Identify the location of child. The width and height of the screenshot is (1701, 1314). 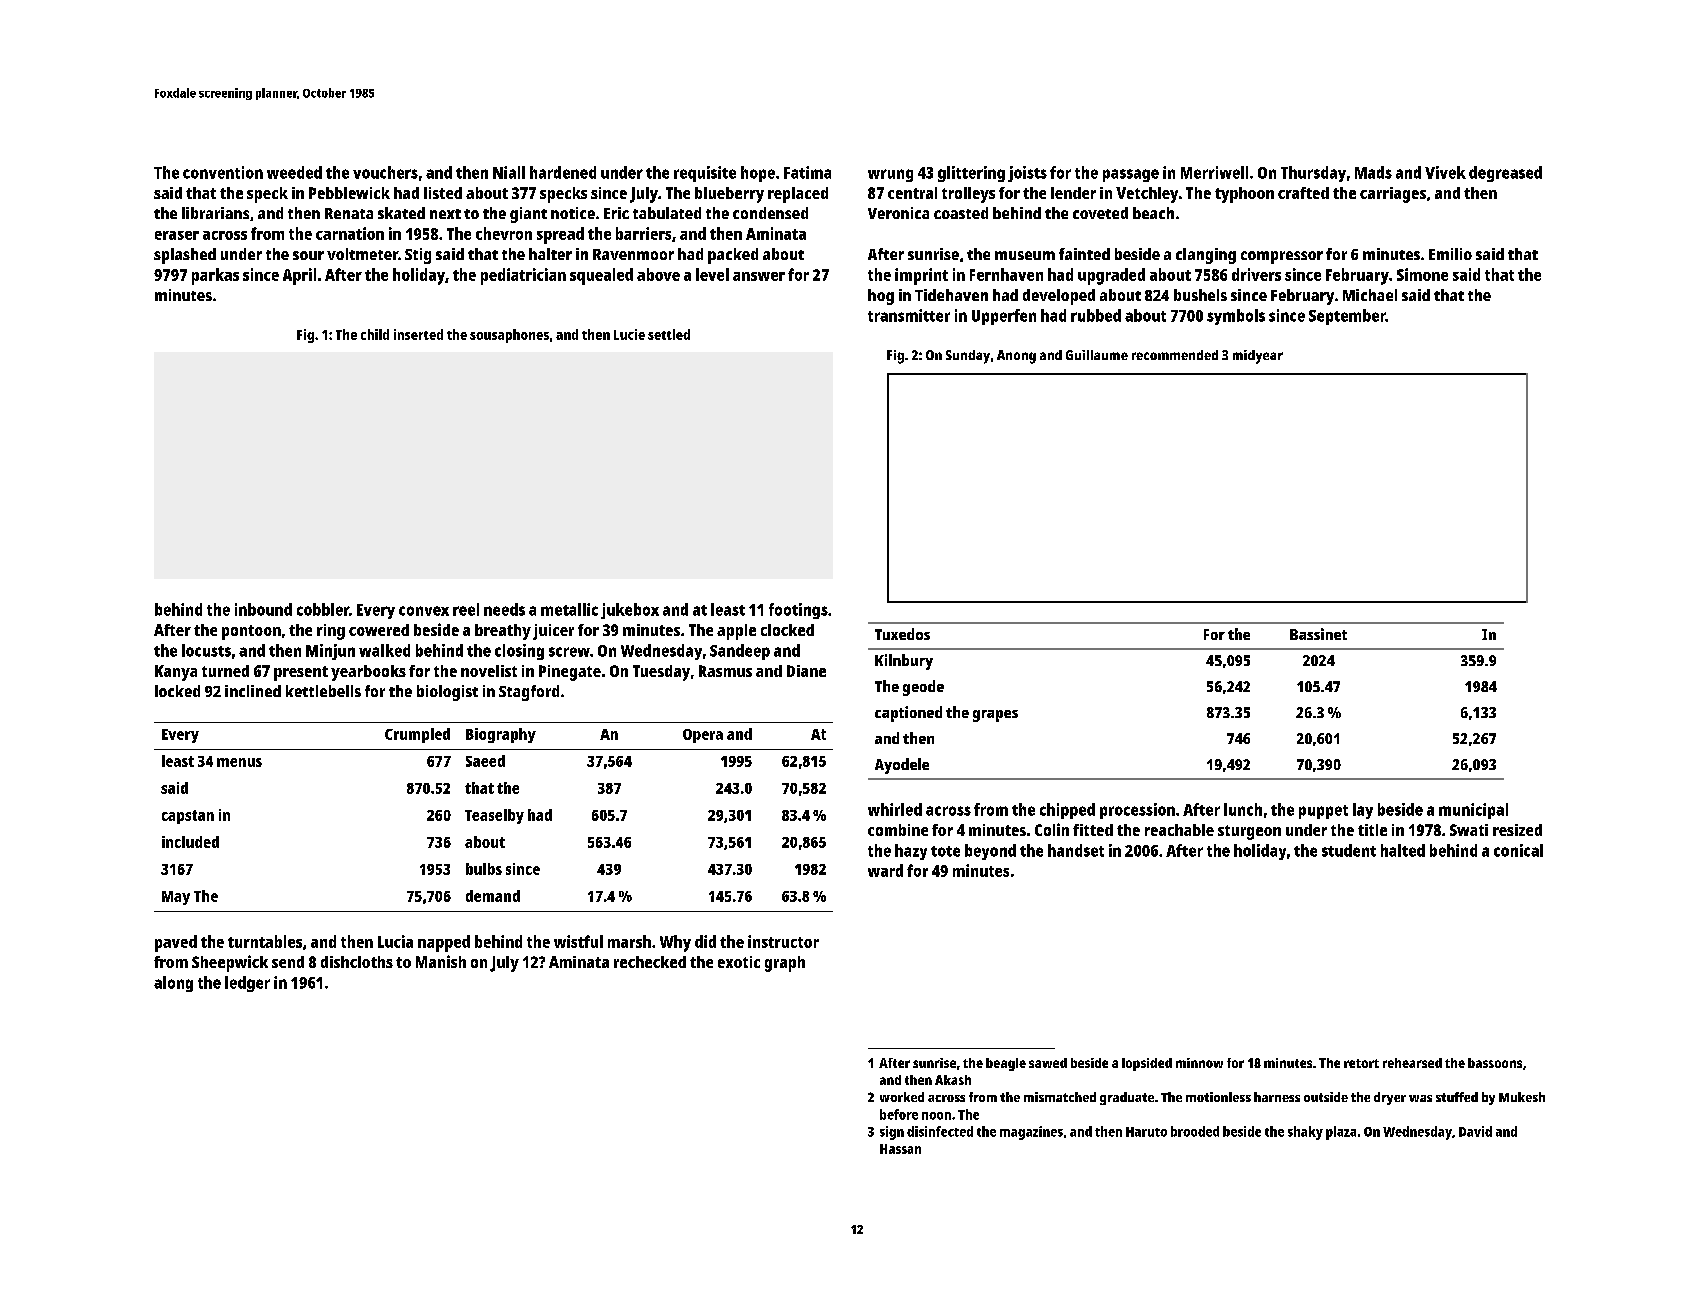
(375, 334).
